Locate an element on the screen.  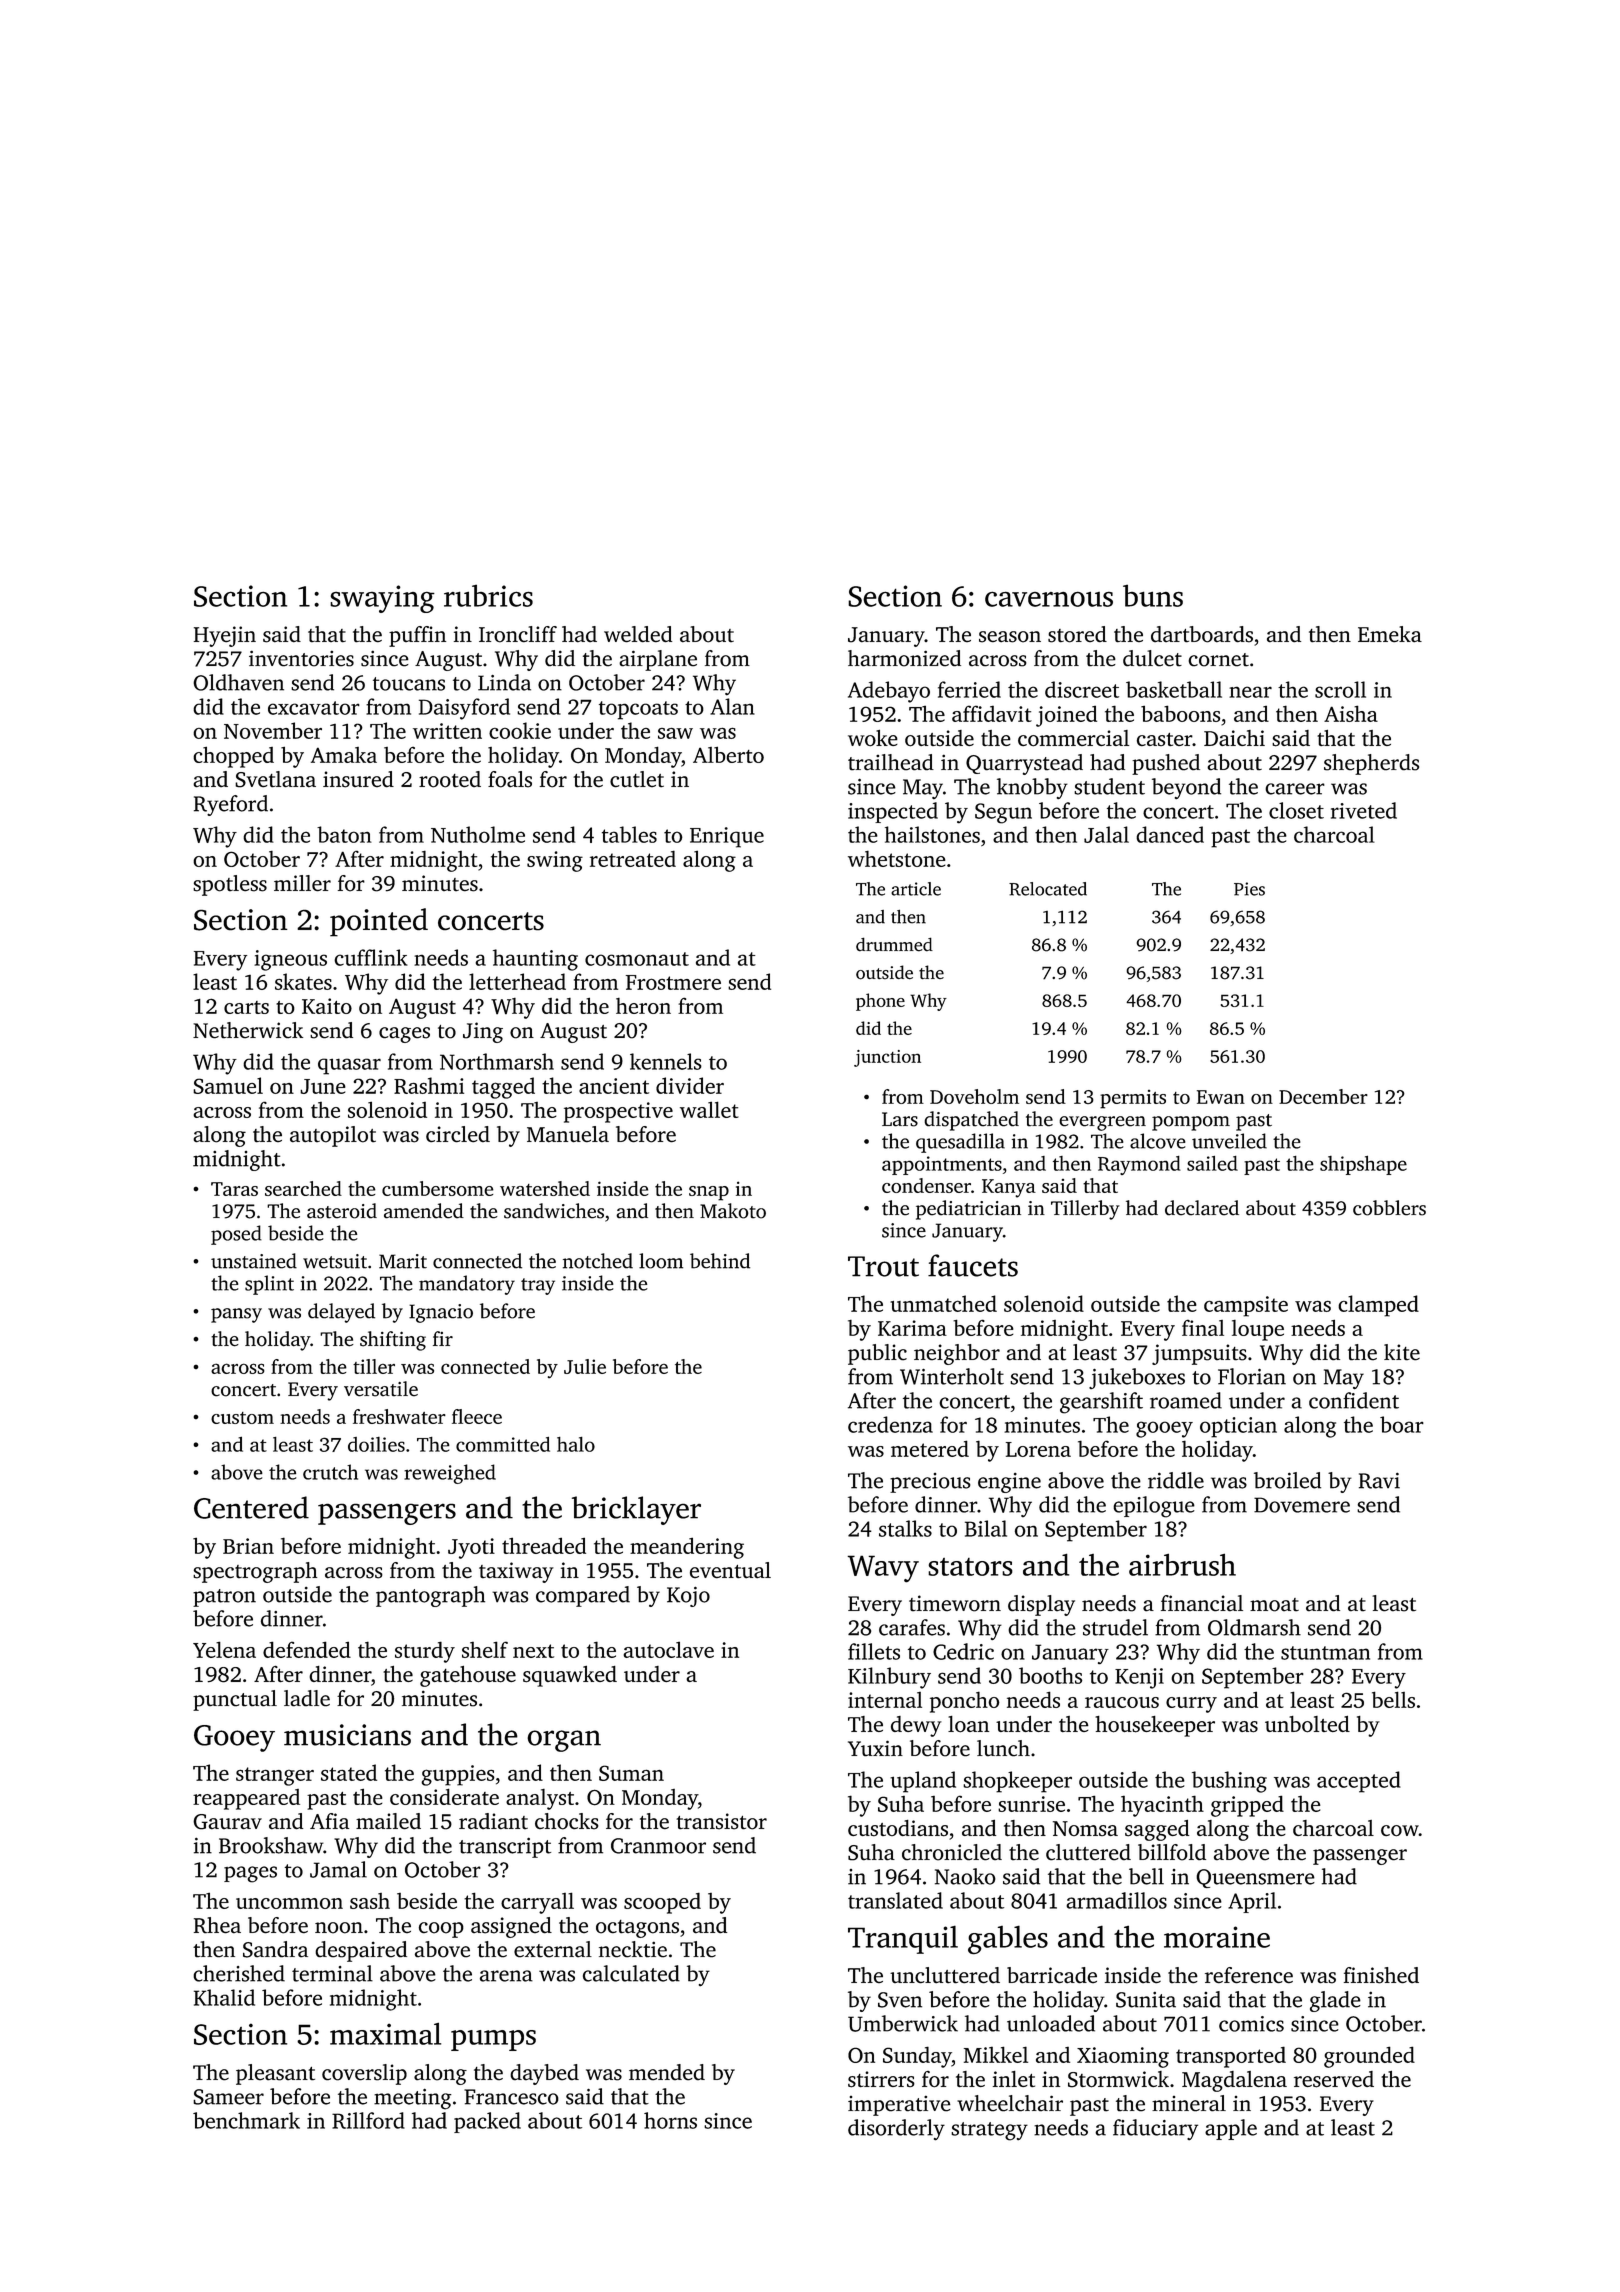
coverslip is located at coordinates (364, 2074).
